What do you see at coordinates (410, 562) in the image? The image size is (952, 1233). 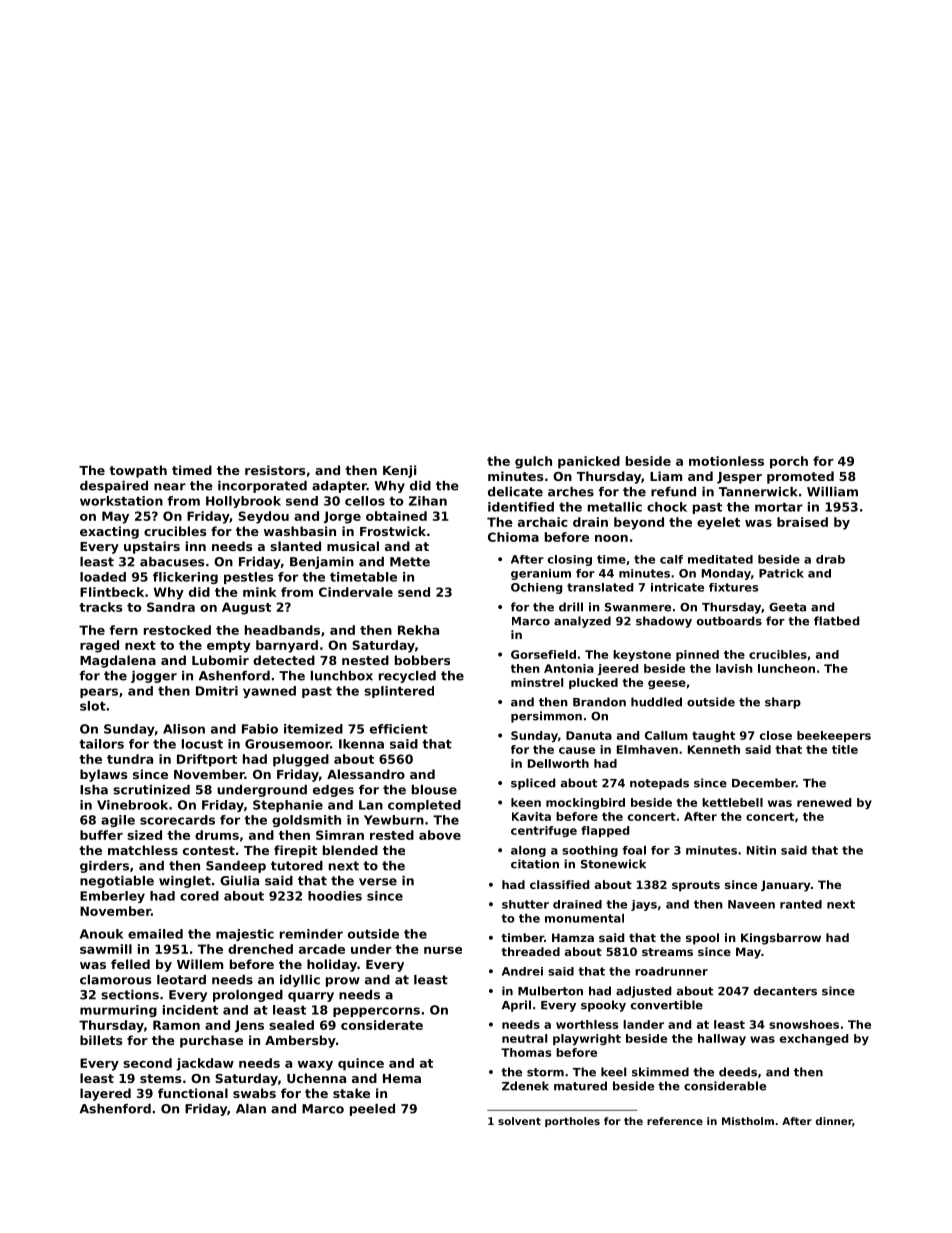 I see `Mette` at bounding box center [410, 562].
